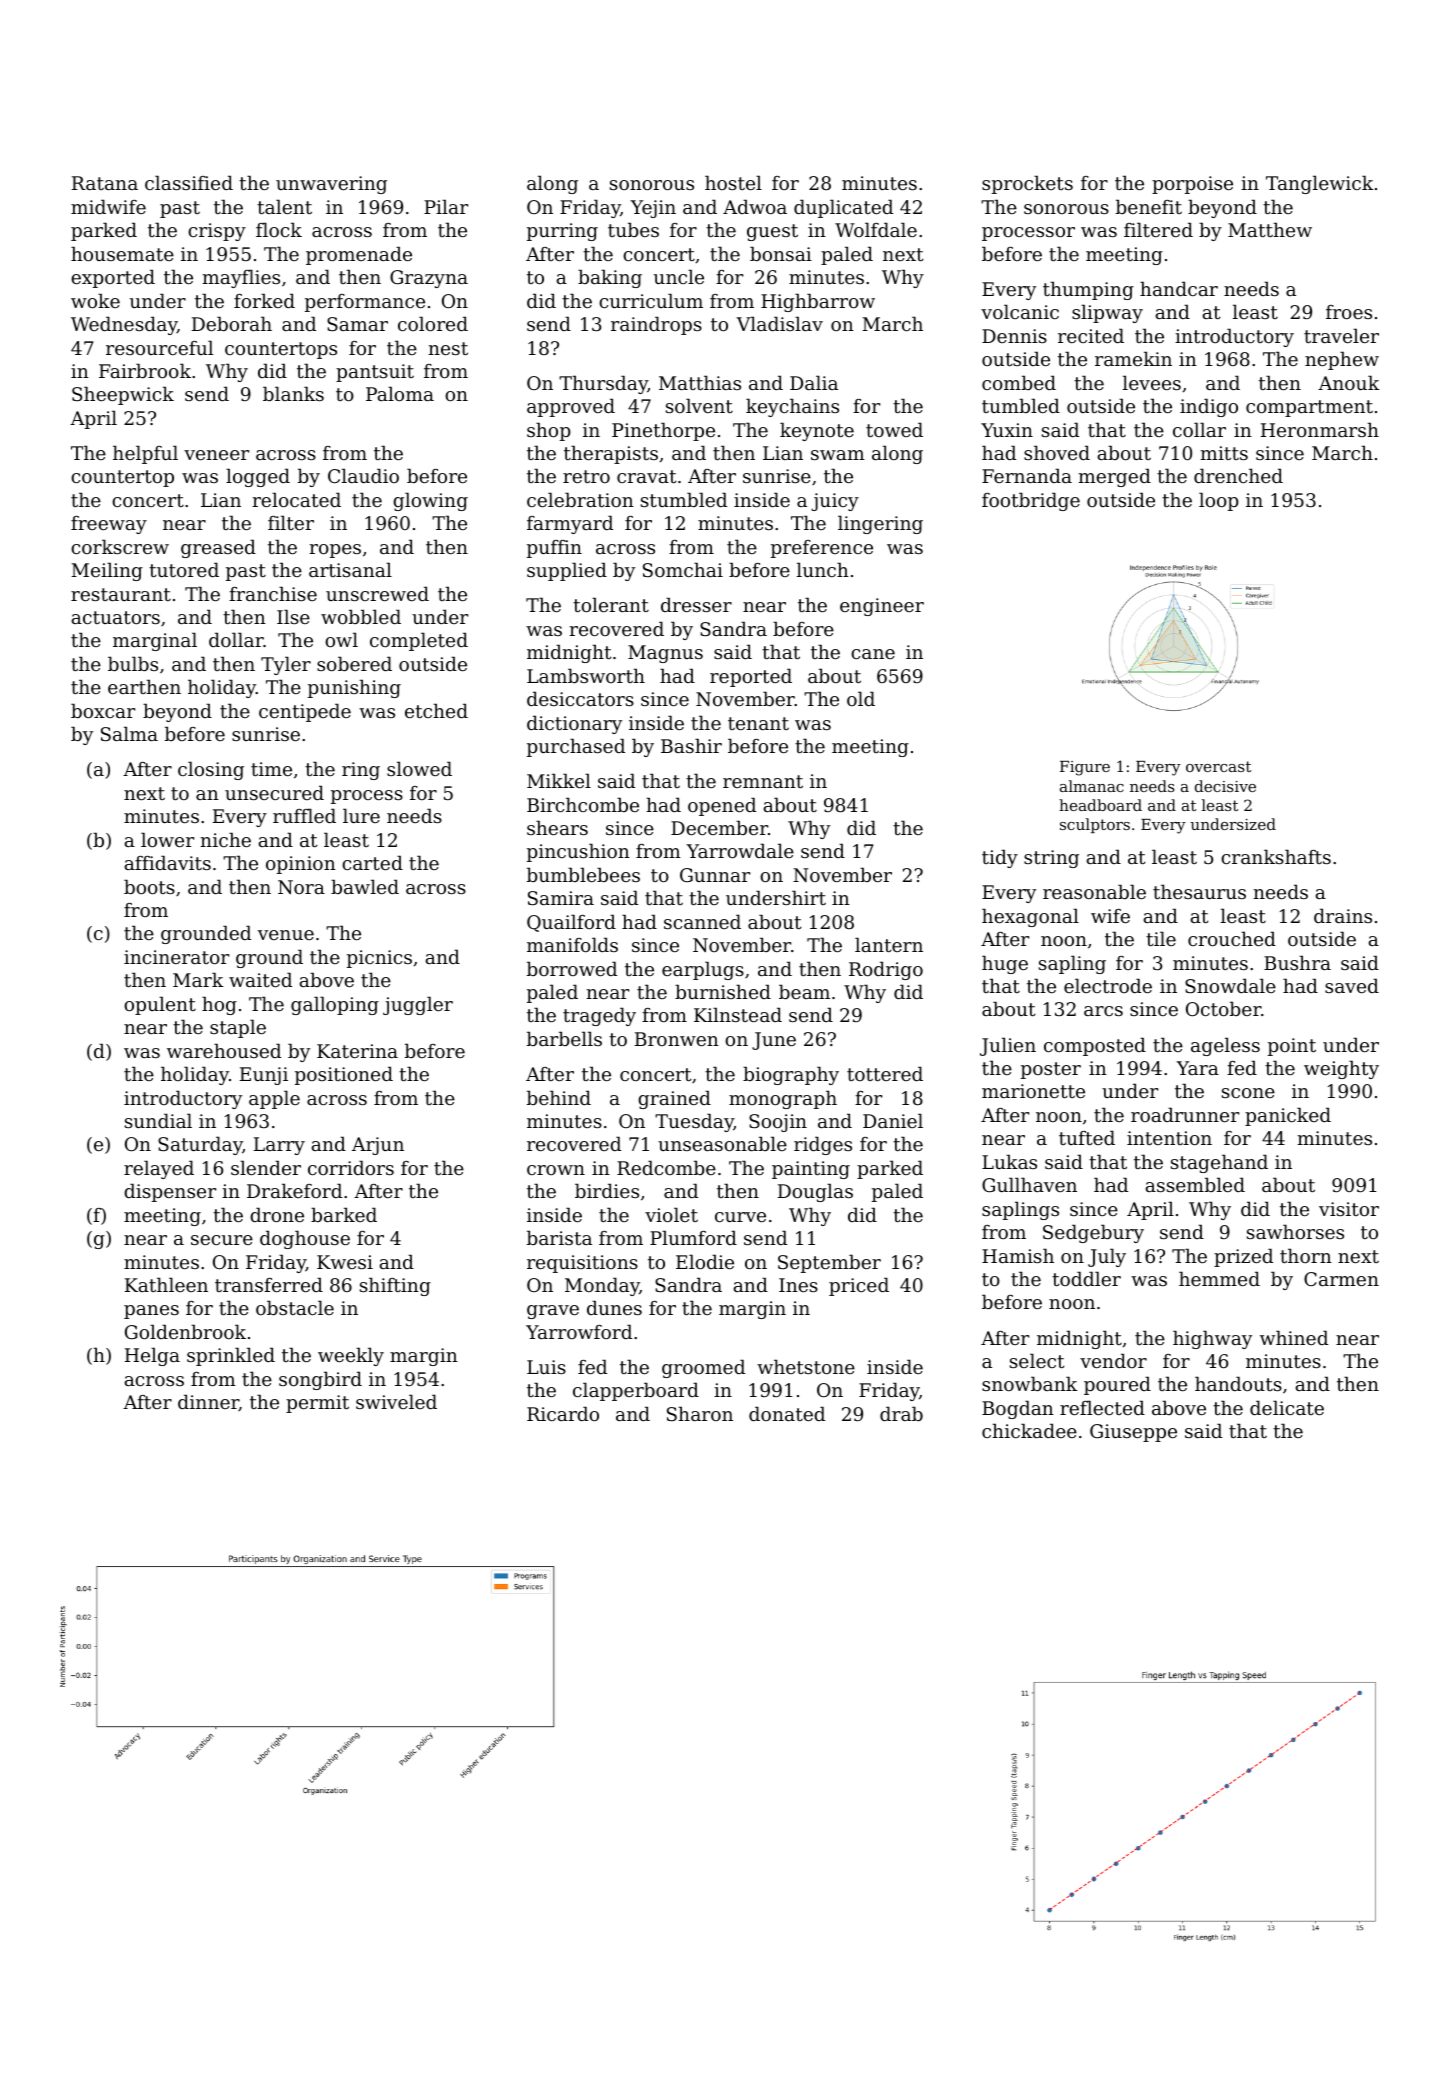 Image resolution: width=1450 pixels, height=2100 pixels. Describe the element at coordinates (733, 182) in the page. I see `hostel` at that location.
